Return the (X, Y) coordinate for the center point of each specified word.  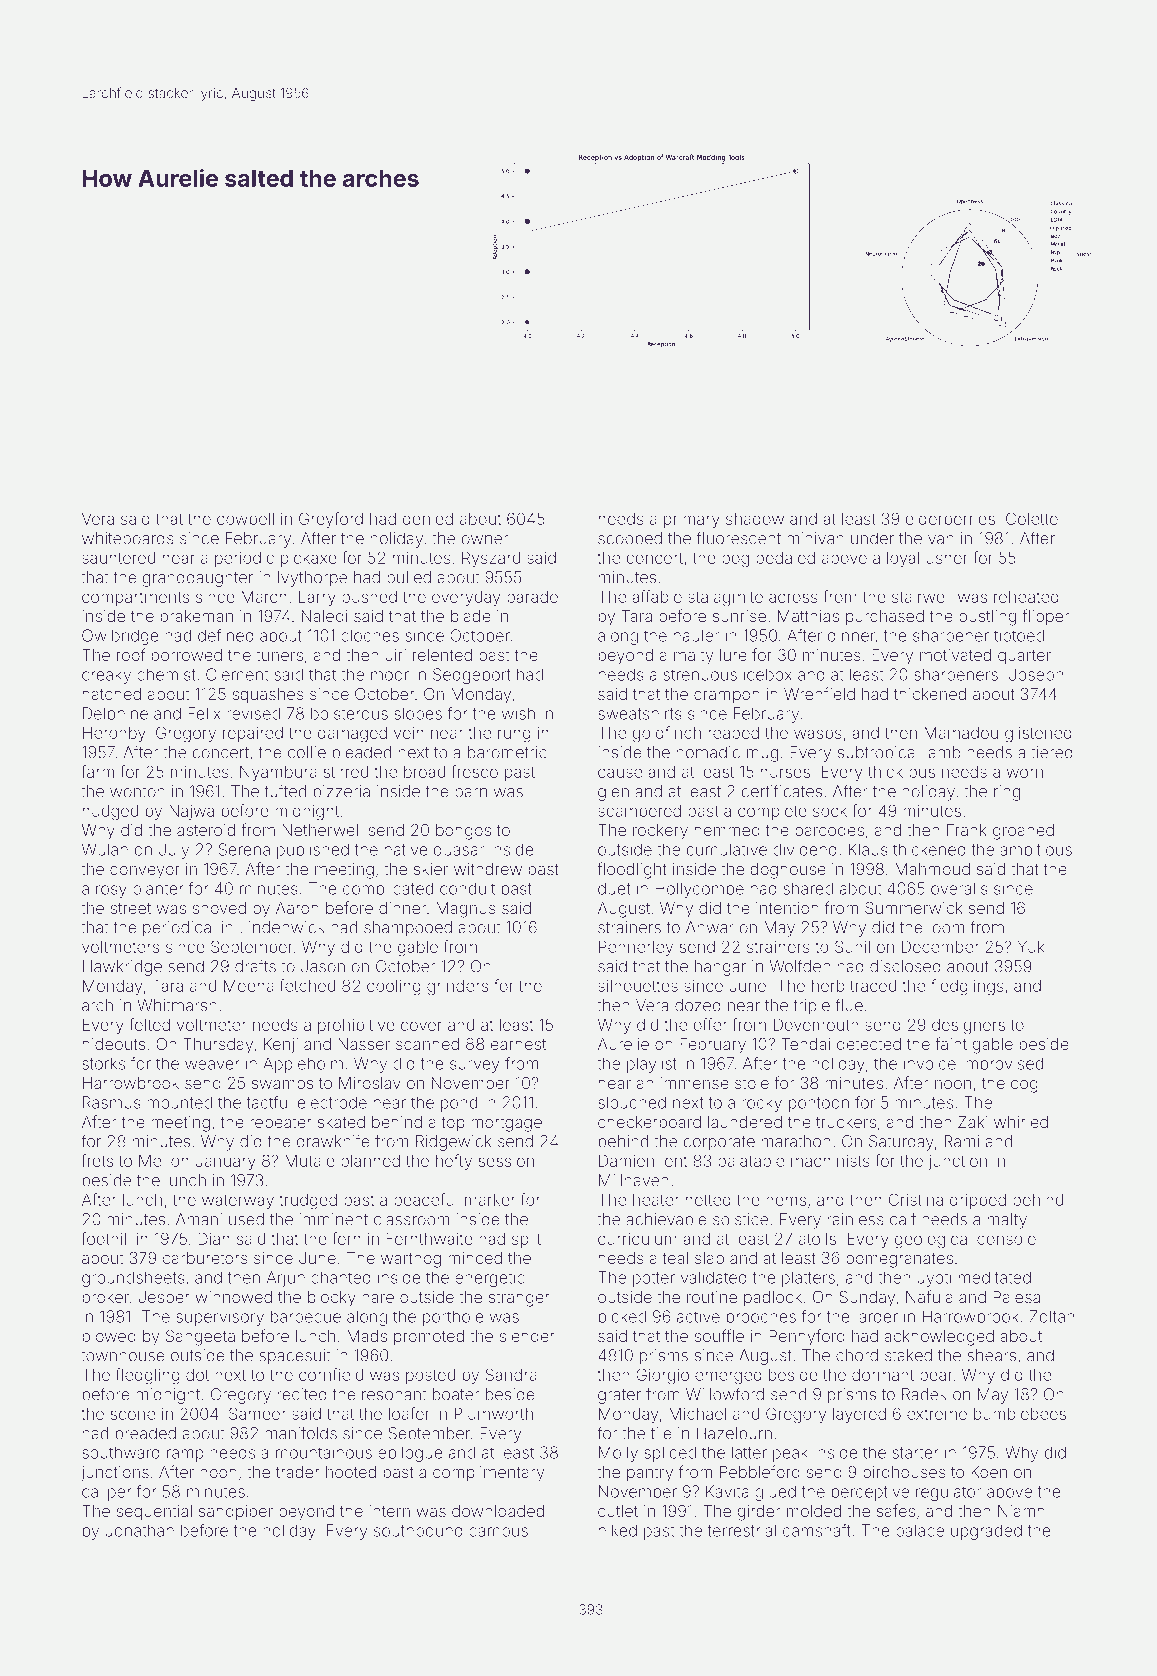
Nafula (929, 1296)
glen (613, 793)
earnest (518, 1044)
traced (873, 986)
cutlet (618, 1511)
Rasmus (112, 1102)
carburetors (205, 1258)
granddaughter (197, 579)
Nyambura (278, 773)
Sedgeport (472, 676)
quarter (1024, 657)
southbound (418, 1530)
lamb (943, 752)
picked (622, 1318)
